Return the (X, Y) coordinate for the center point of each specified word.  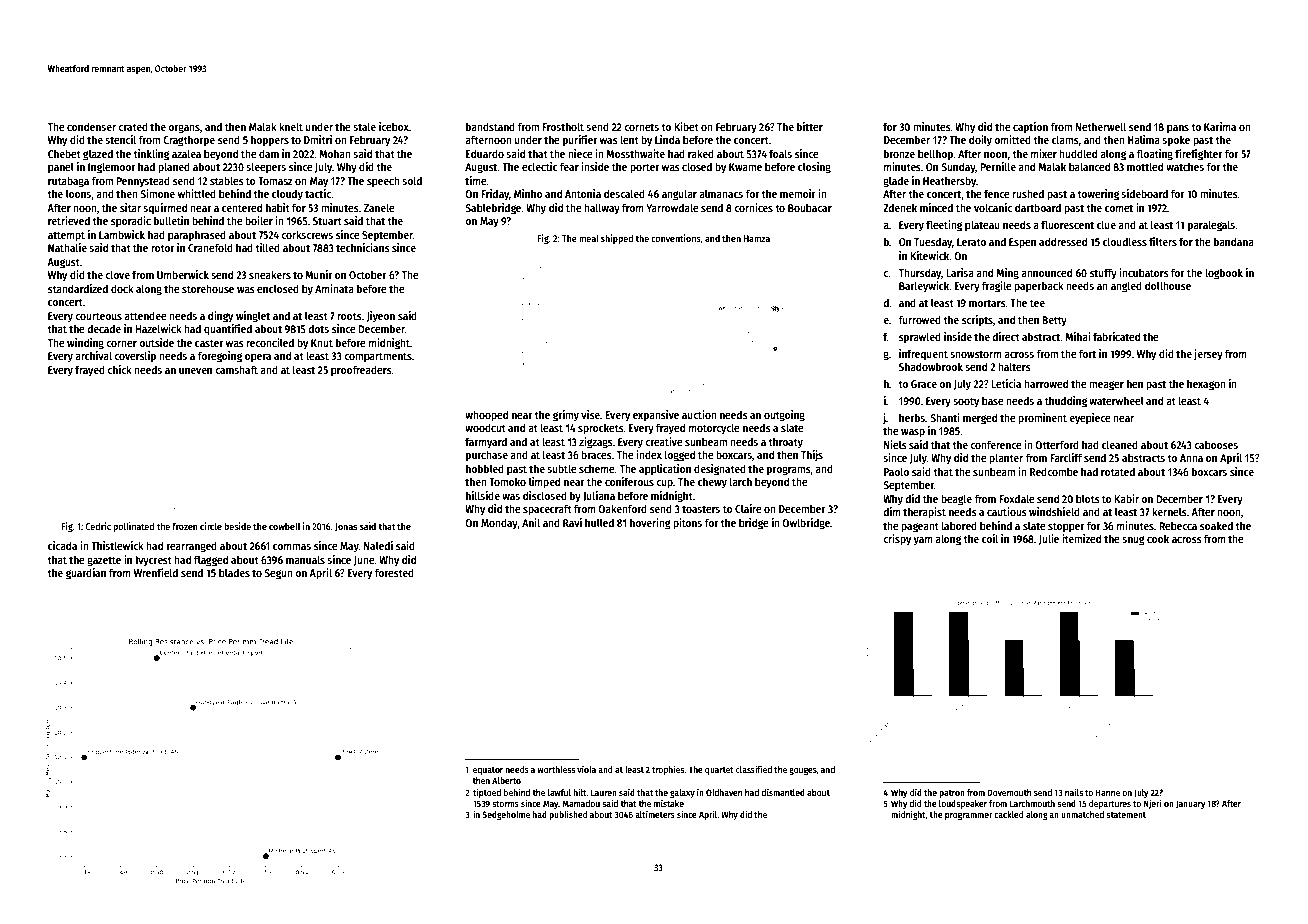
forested (394, 572)
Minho (528, 193)
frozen (185, 526)
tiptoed (487, 793)
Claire (748, 508)
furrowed (919, 319)
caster (209, 343)
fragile (997, 287)
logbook (1224, 274)
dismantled (783, 792)
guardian (86, 574)
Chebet (64, 153)
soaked (1216, 525)
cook (1158, 538)
